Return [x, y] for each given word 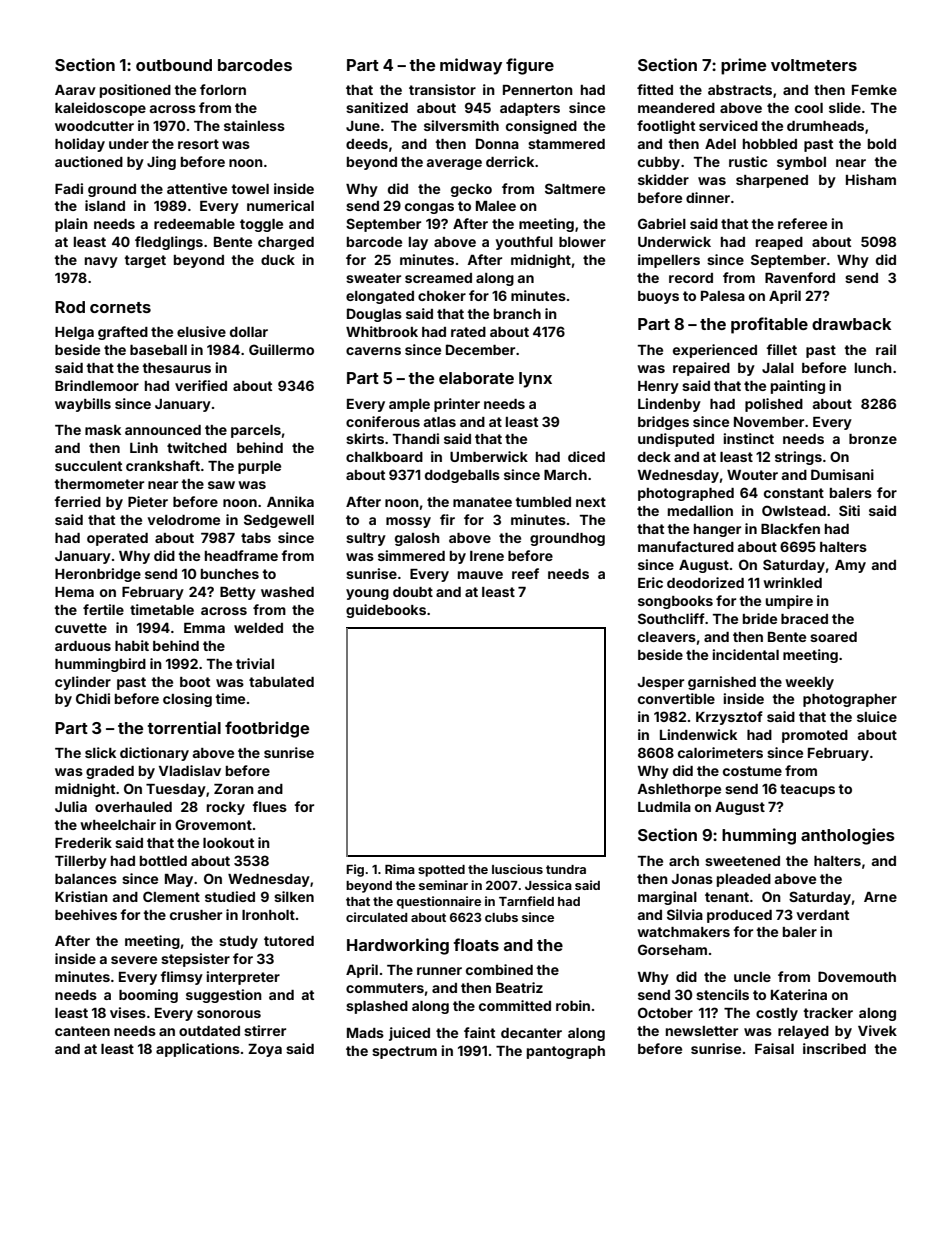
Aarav [75, 90]
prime [743, 66]
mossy [408, 522]
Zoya [265, 1050]
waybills [83, 405]
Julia [71, 806]
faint [479, 1032]
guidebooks [386, 611]
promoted [815, 736]
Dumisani [842, 474]
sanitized [377, 107]
